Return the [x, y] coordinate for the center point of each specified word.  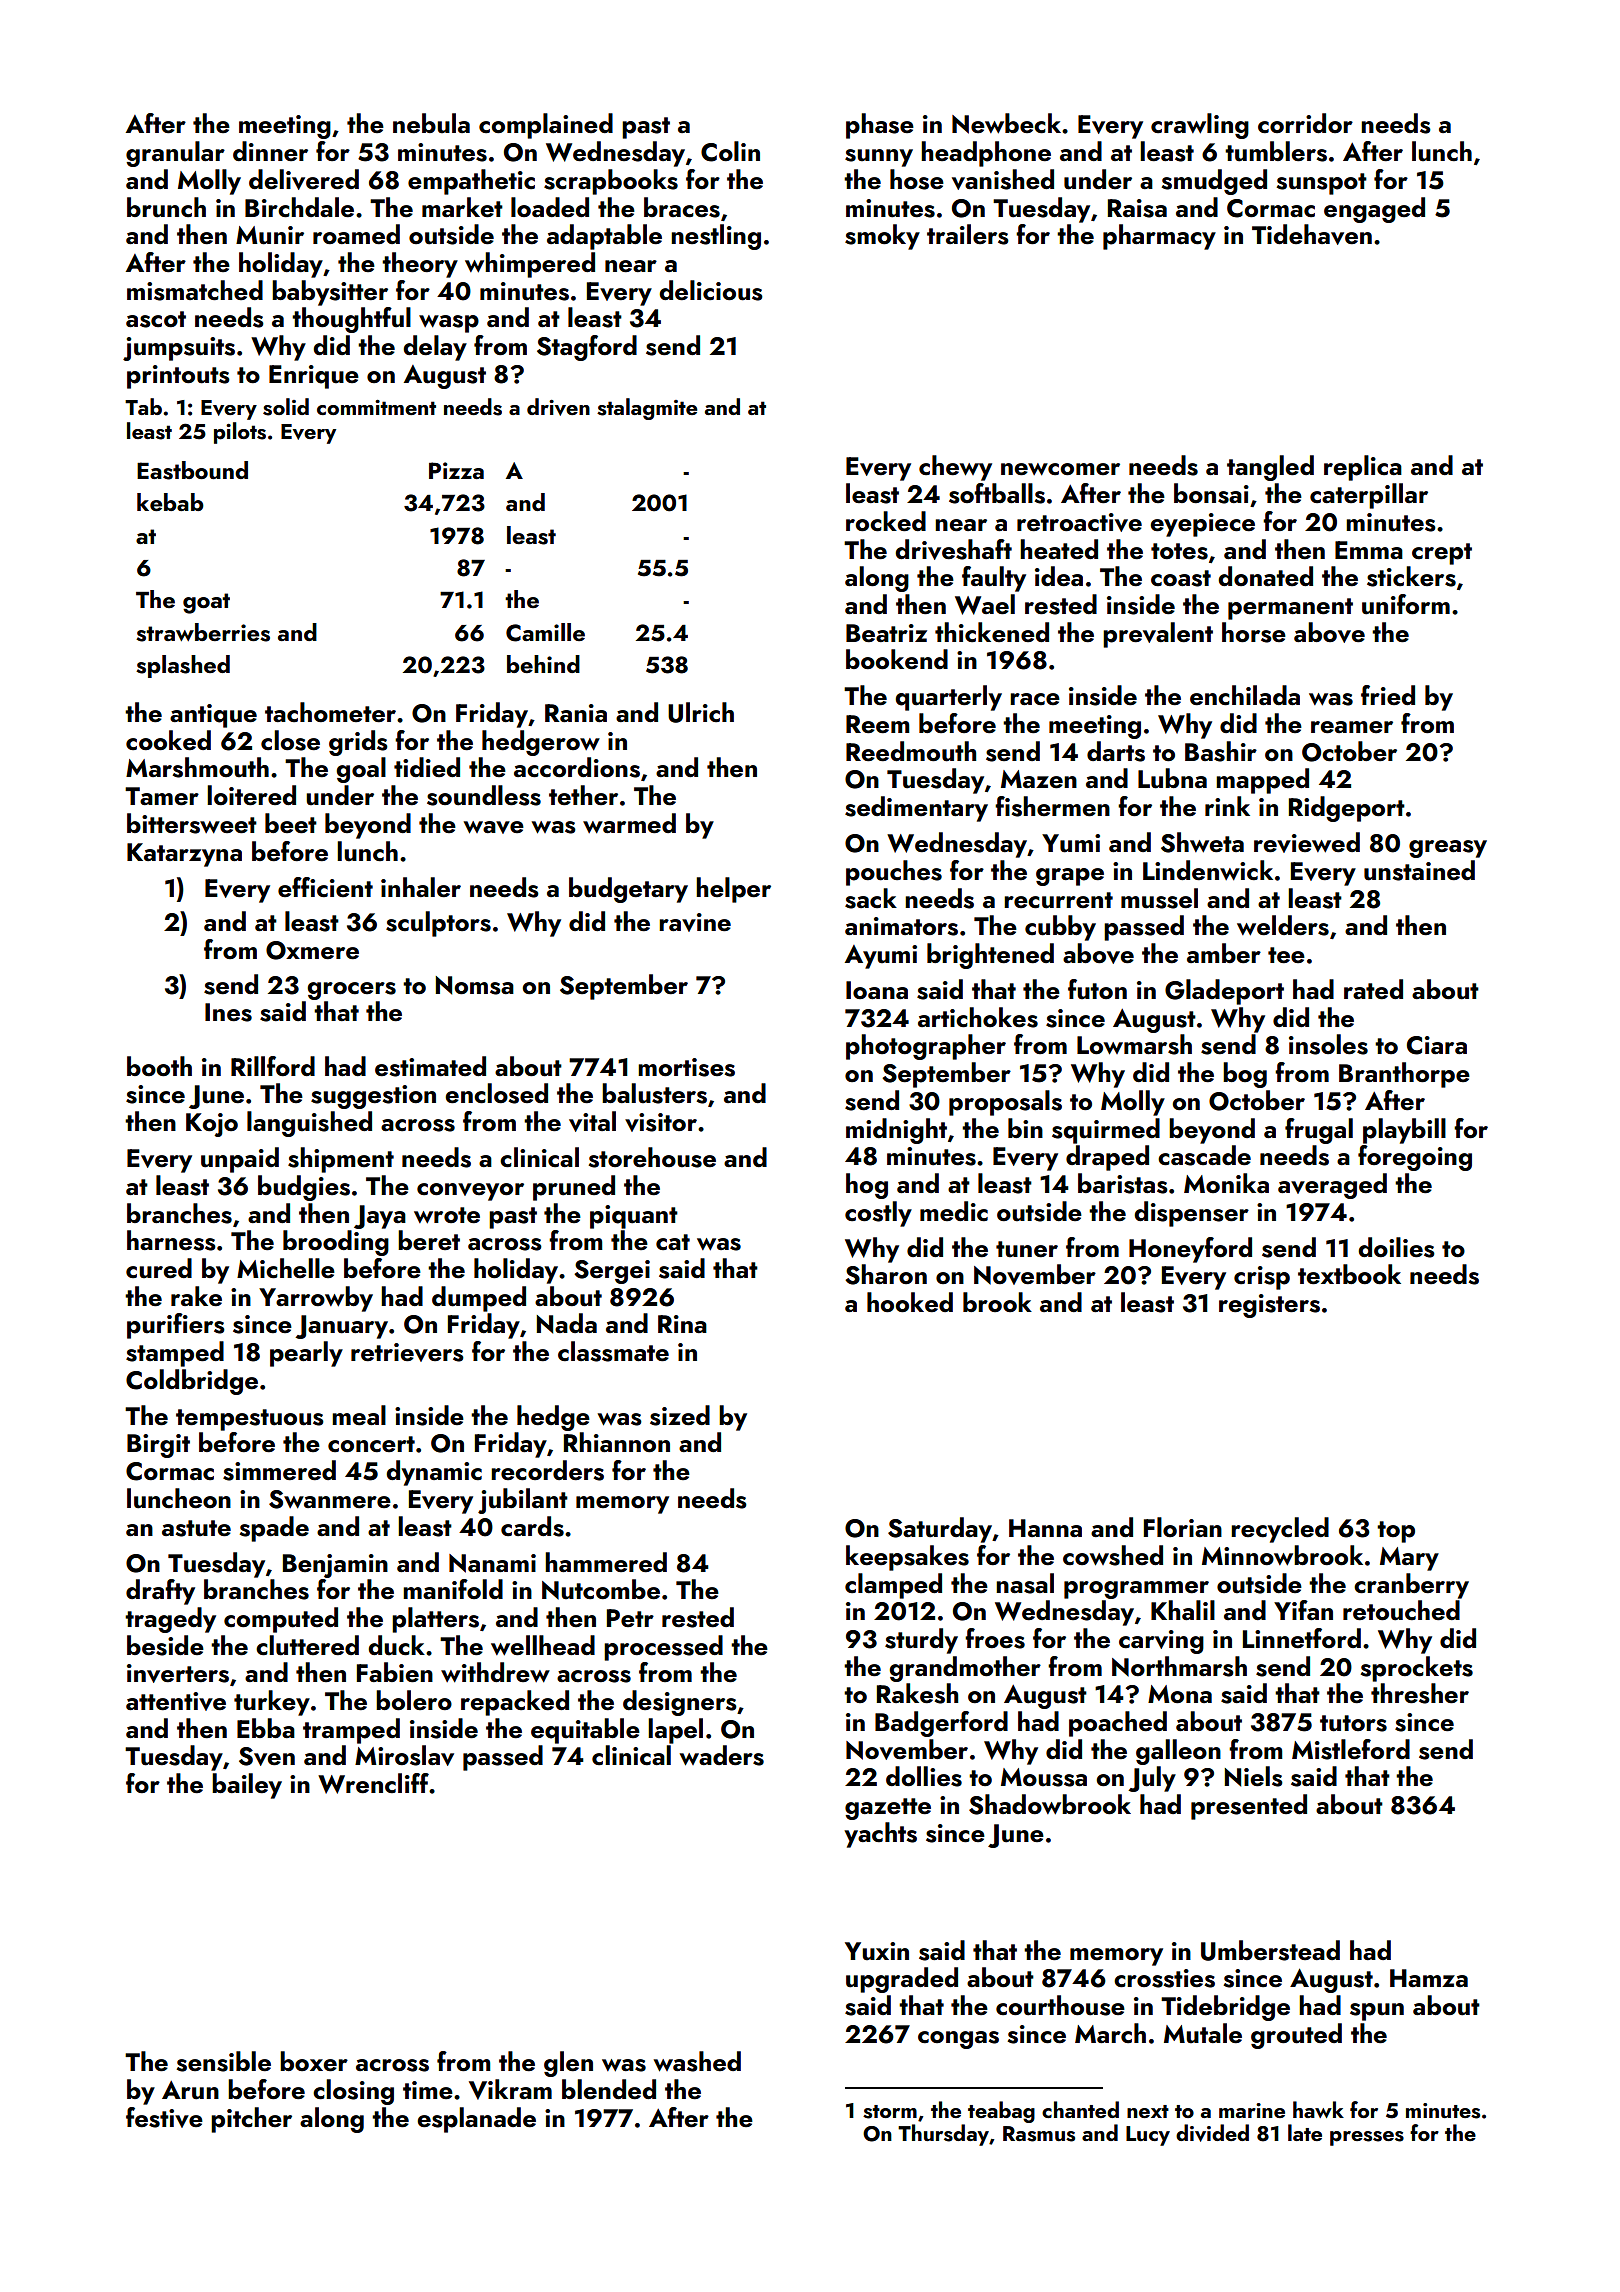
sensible [223, 2061]
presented [1249, 1807]
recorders [547, 1470]
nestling [716, 237]
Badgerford [941, 1724]
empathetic [471, 182]
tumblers [1276, 151]
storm [890, 2112]
